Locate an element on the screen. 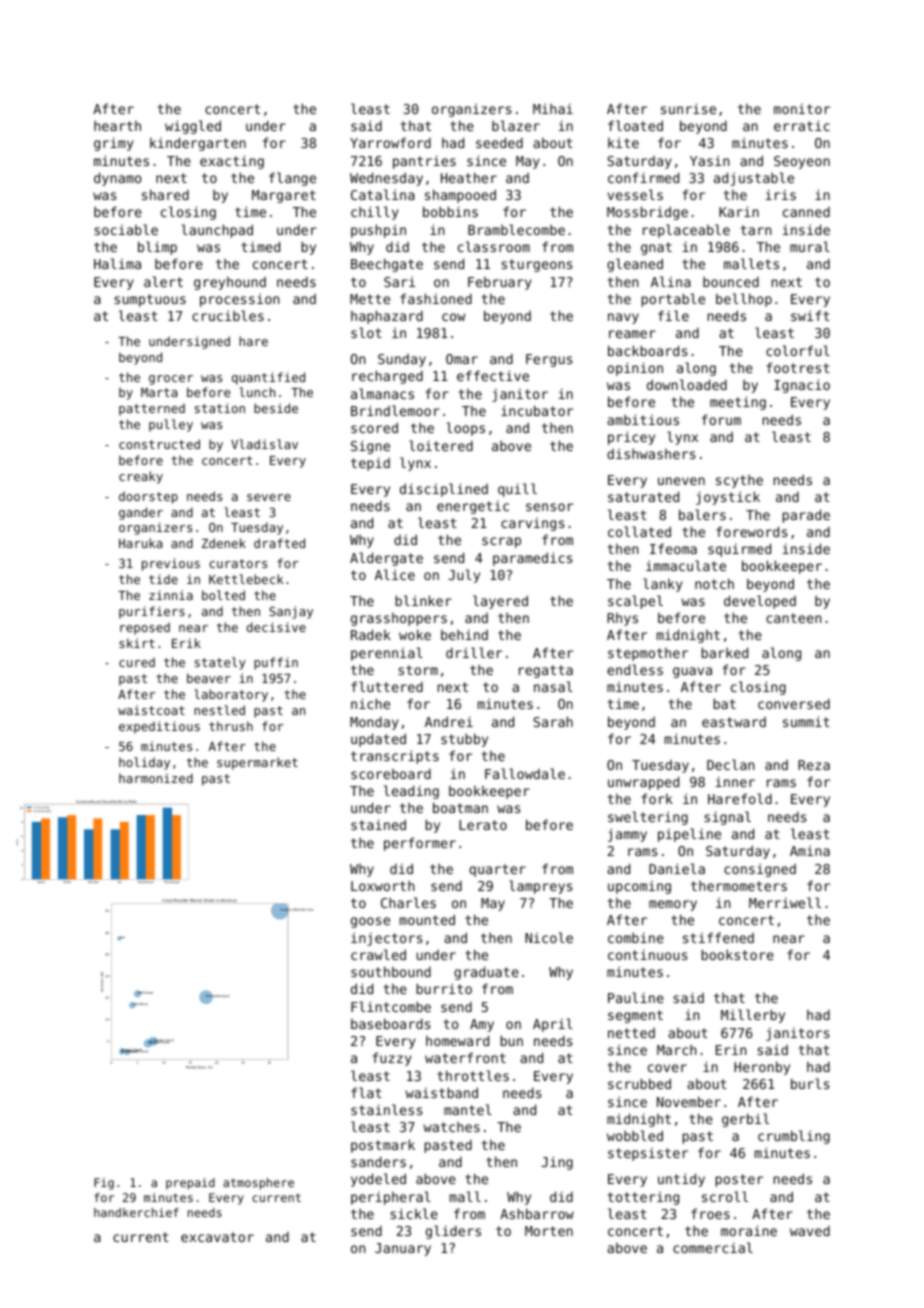  monitor is located at coordinates (802, 109).
